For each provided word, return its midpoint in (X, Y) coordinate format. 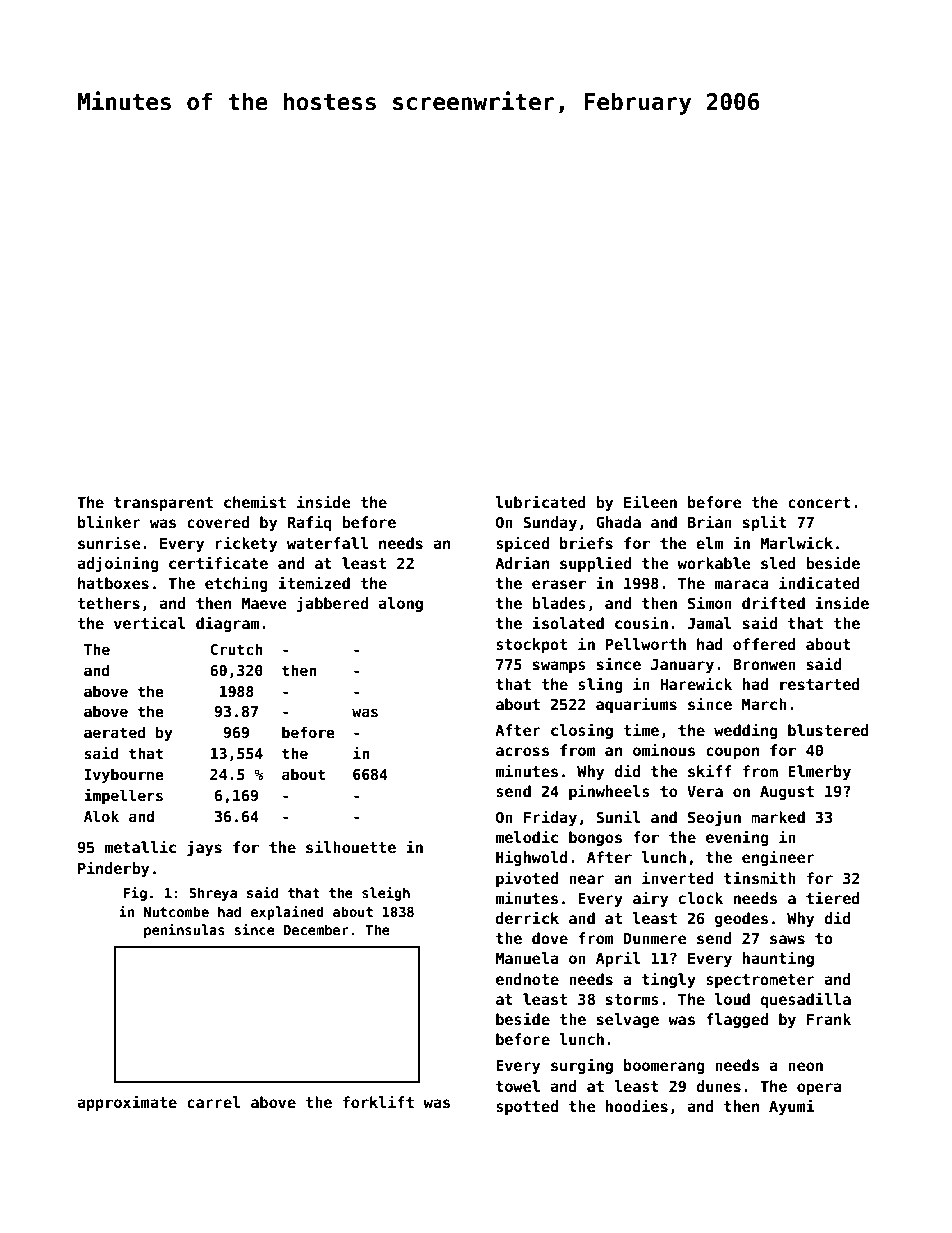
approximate (127, 1103)
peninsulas (184, 931)
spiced (522, 544)
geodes (741, 919)
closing (582, 731)
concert (819, 502)
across (522, 751)
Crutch (236, 649)
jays (204, 848)
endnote (527, 979)
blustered (828, 730)
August (787, 793)
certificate (218, 562)
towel (518, 1086)
